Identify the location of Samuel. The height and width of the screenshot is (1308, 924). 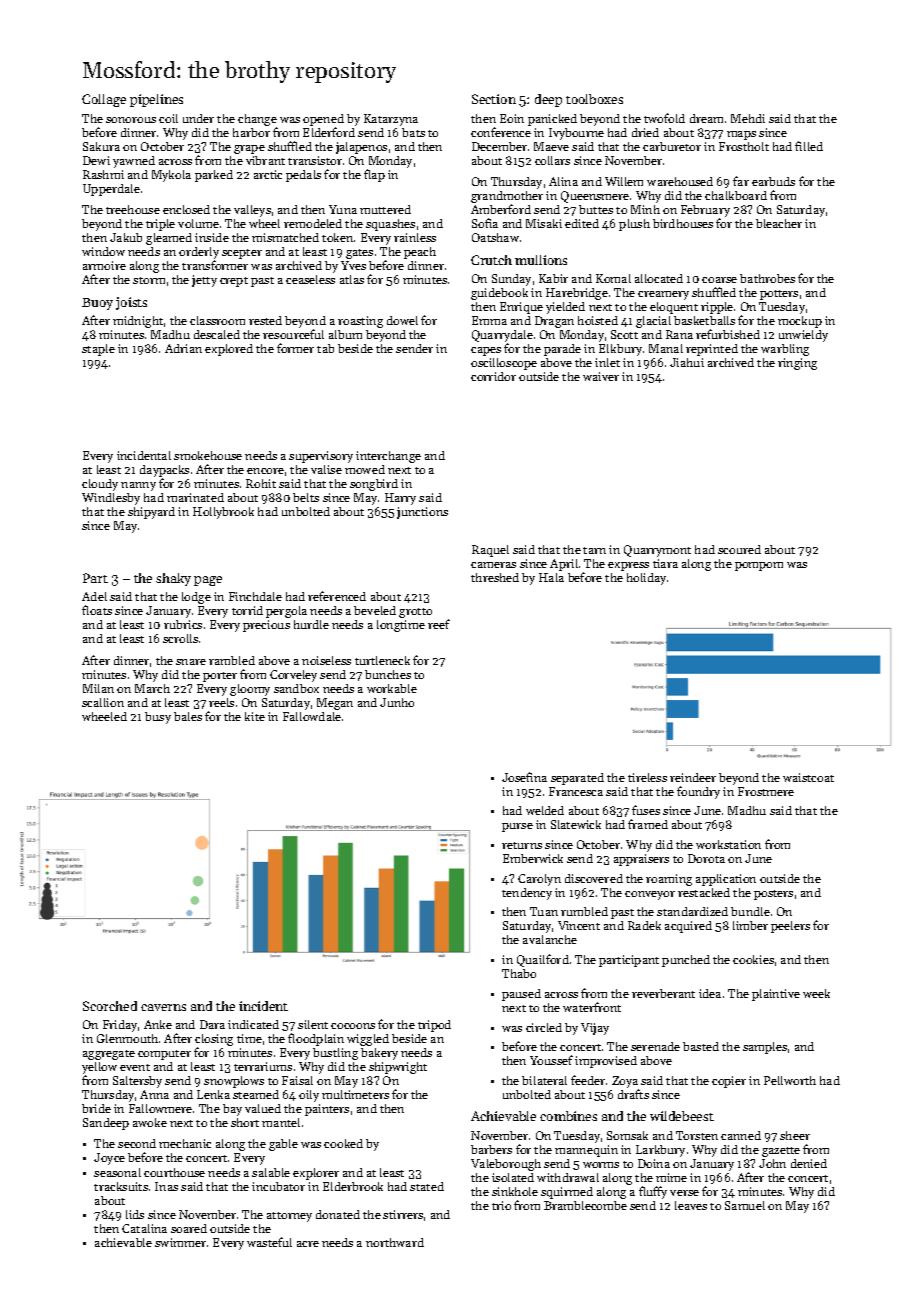
(745, 1205).
